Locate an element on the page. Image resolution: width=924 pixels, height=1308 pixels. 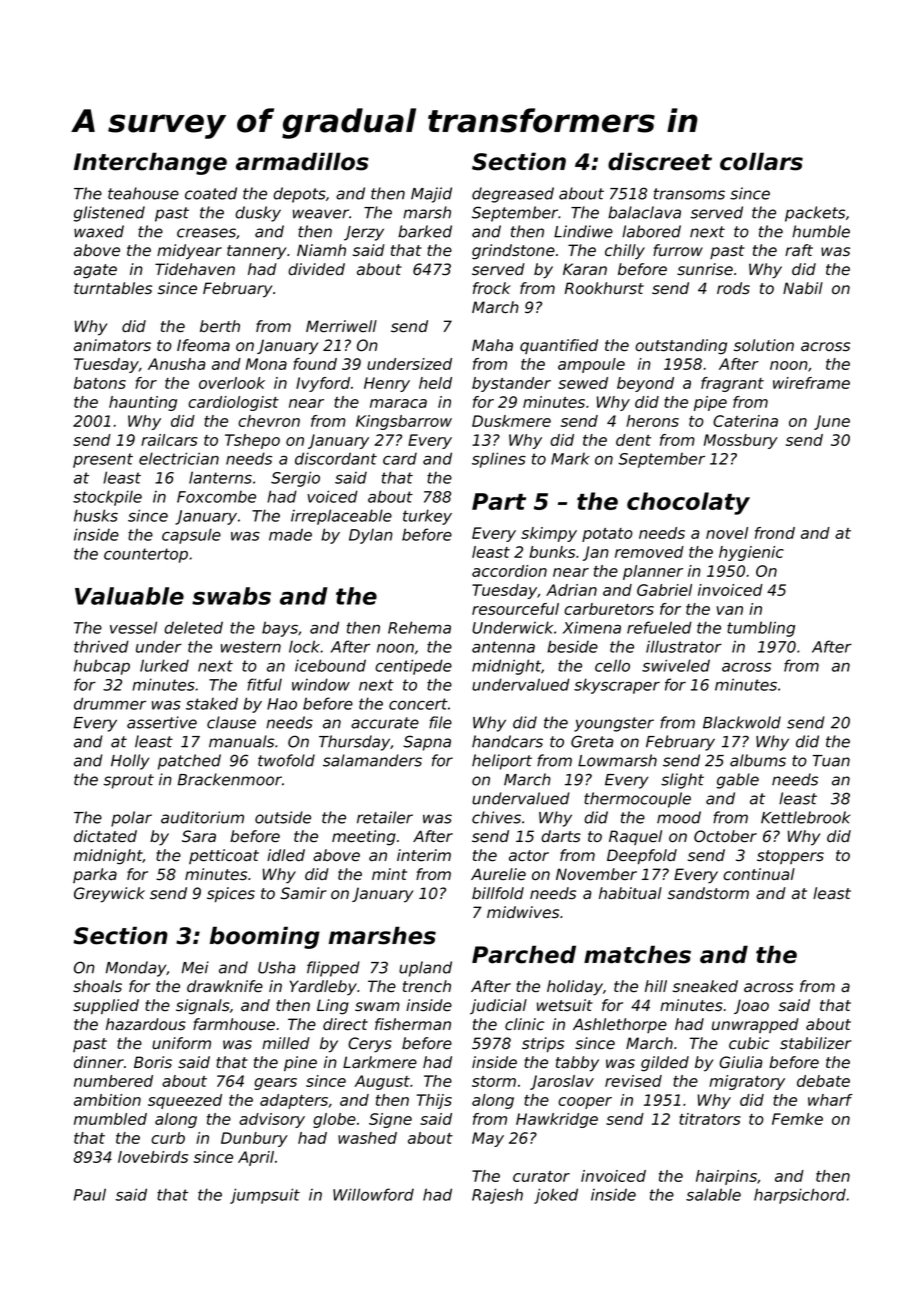
Blackwold is located at coordinates (742, 722).
